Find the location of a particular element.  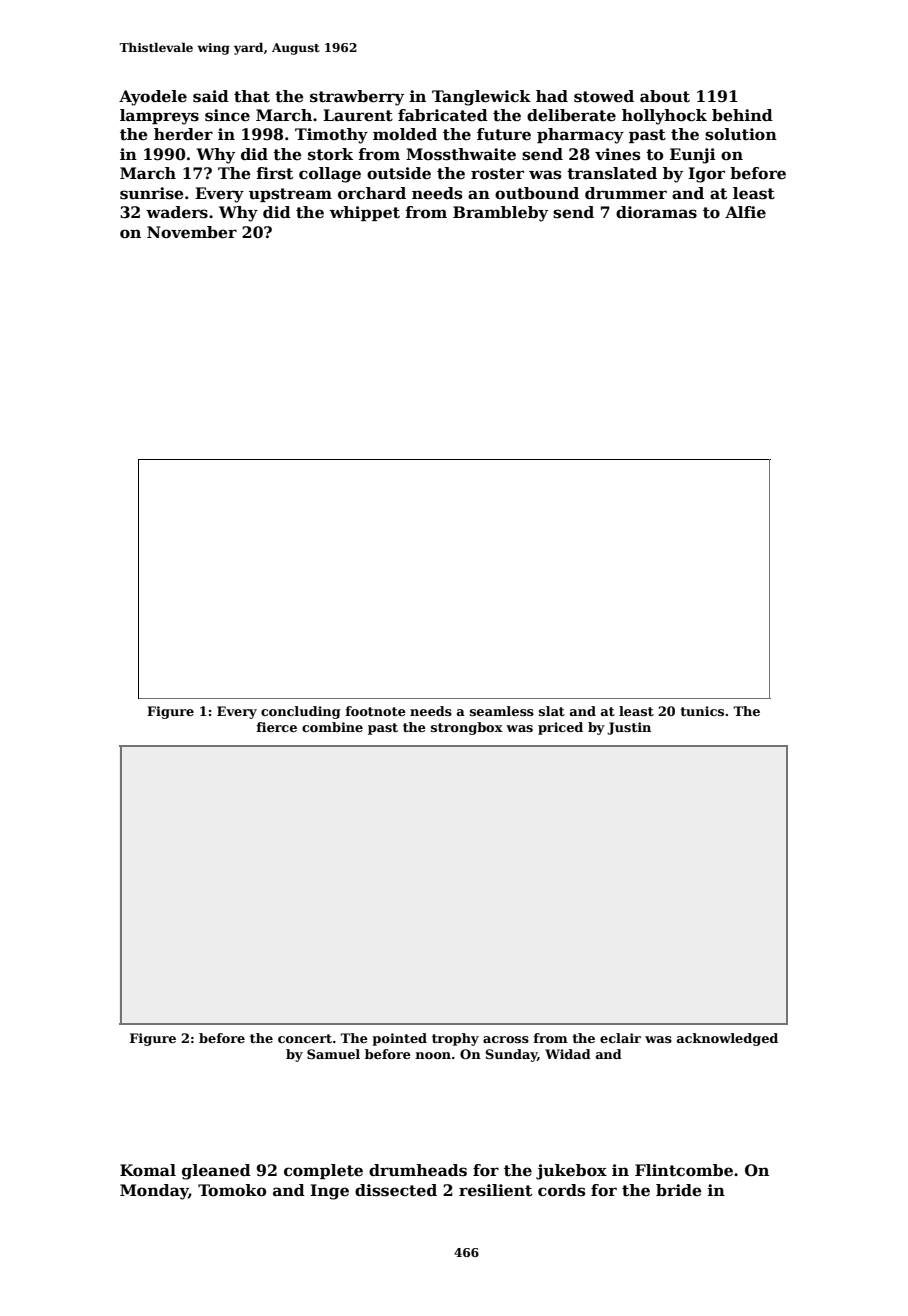

seamless is located at coordinates (502, 711).
